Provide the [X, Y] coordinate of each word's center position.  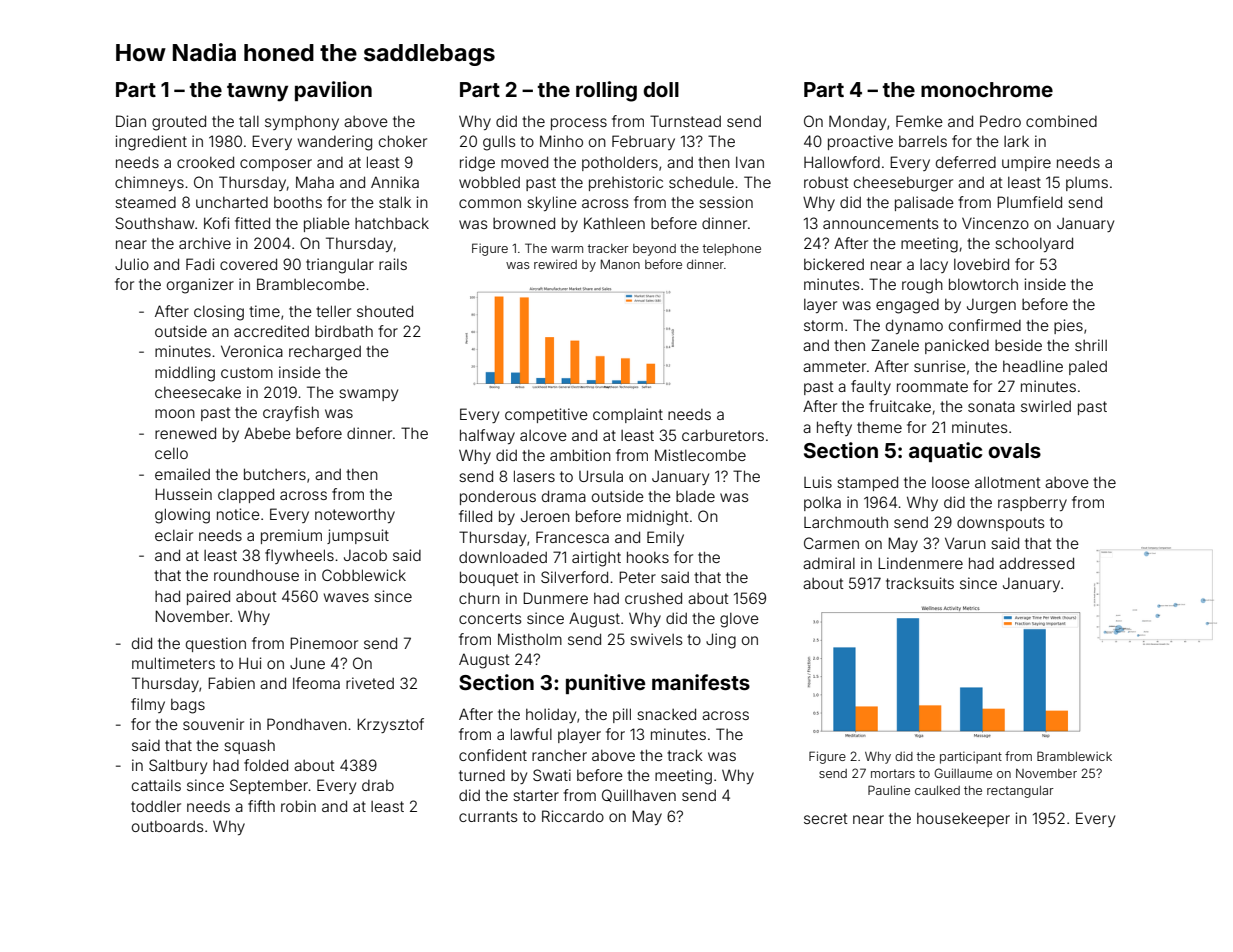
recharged [325, 353]
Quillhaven [639, 795]
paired [208, 597]
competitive [546, 415]
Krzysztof [390, 725]
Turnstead [685, 121]
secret [826, 818]
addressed [1036, 563]
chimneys [149, 183]
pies [1068, 326]
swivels [656, 639]
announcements [881, 223]
